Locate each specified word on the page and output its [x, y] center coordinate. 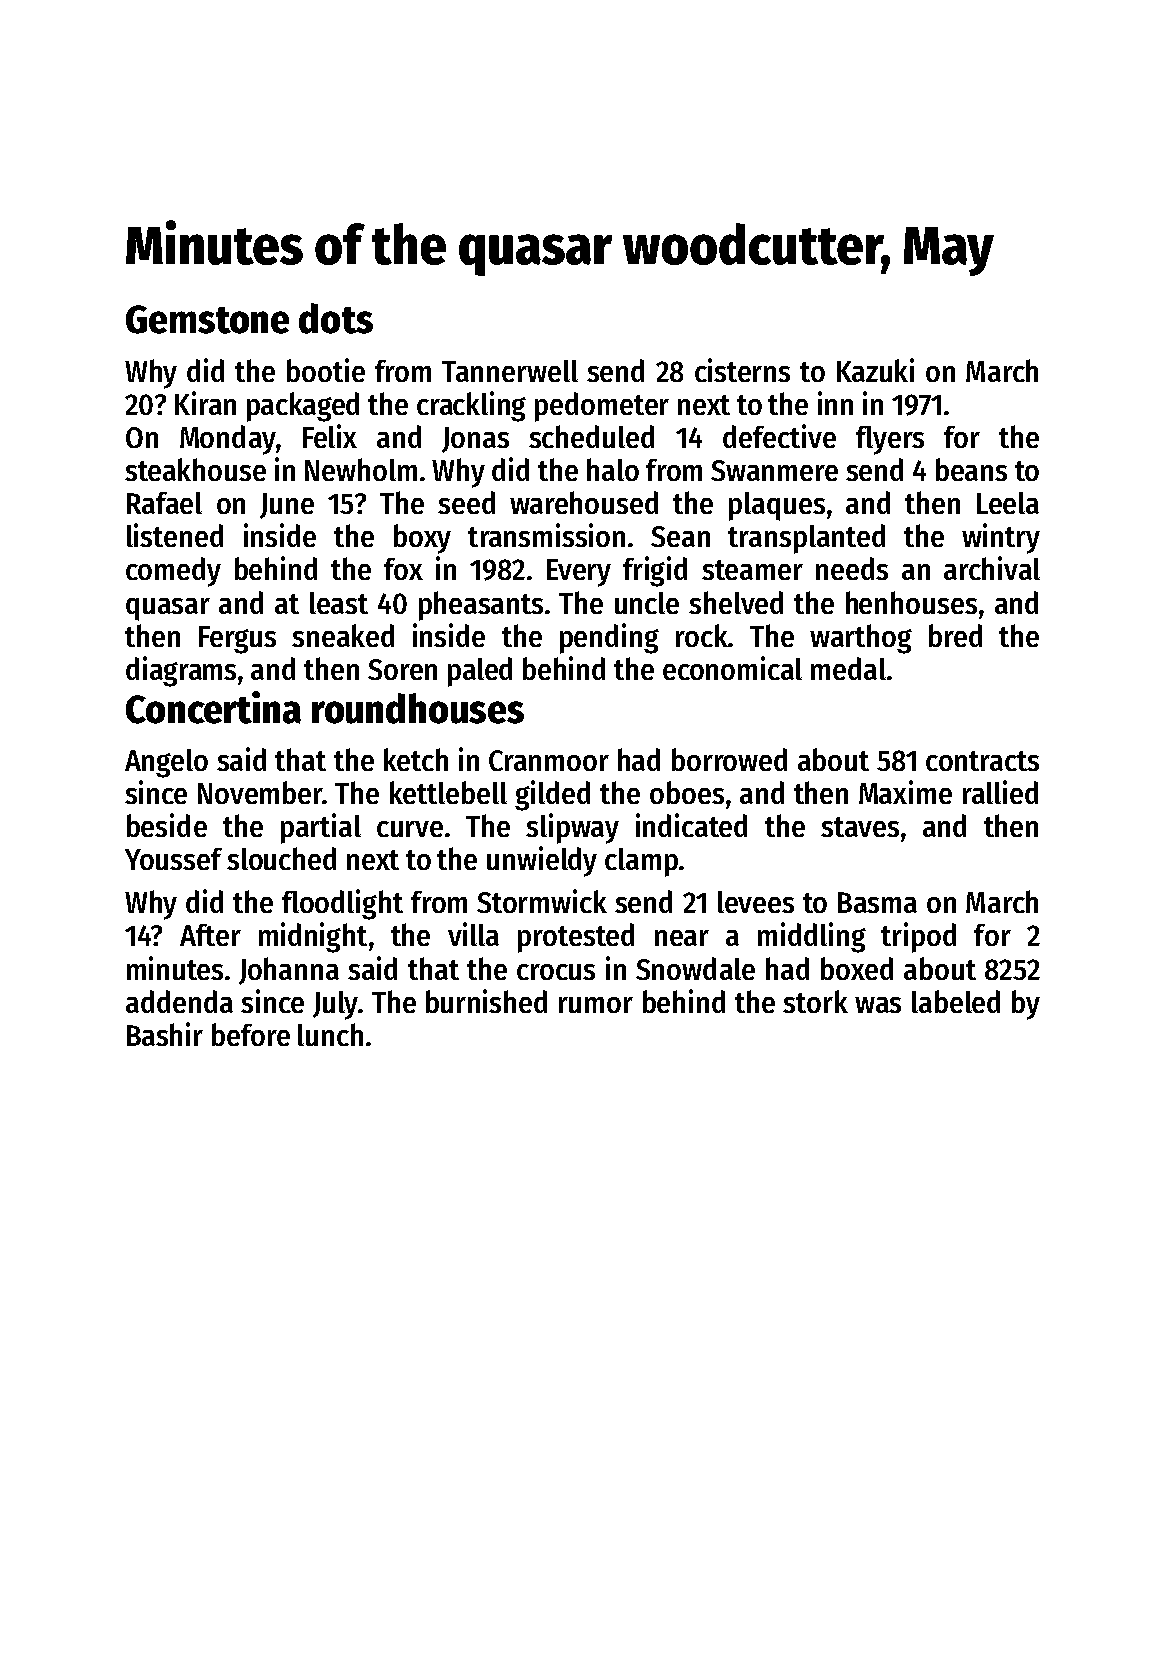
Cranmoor [549, 760]
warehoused [584, 502]
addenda [179, 1001]
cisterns [742, 370]
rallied [1000, 792]
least [339, 603]
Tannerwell [510, 371]
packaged [303, 407]
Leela [1008, 503]
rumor [596, 1005]
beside [167, 825]
